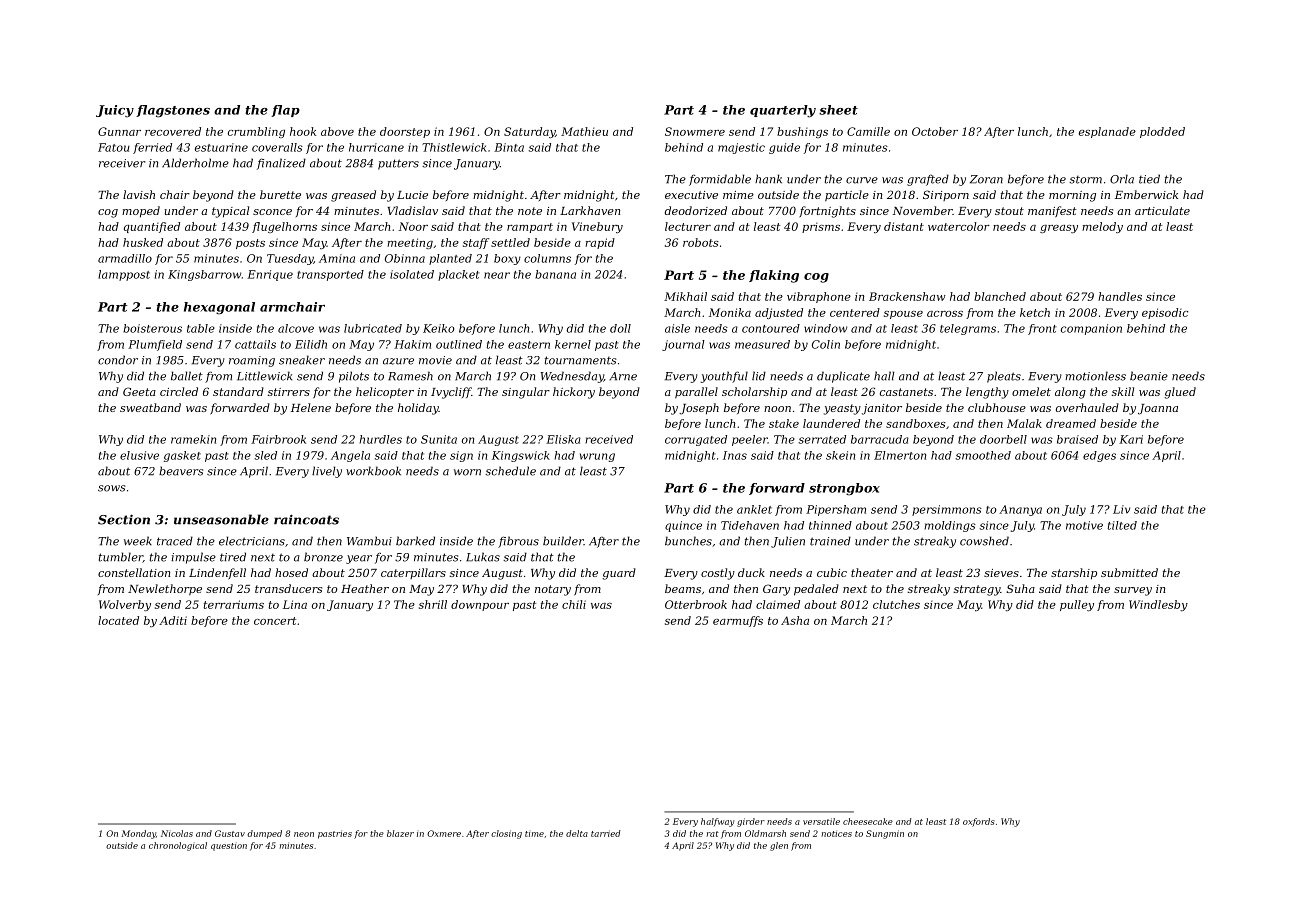  Describe the element at coordinates (1158, 605) in the screenshot. I see `Windlesby` at that location.
